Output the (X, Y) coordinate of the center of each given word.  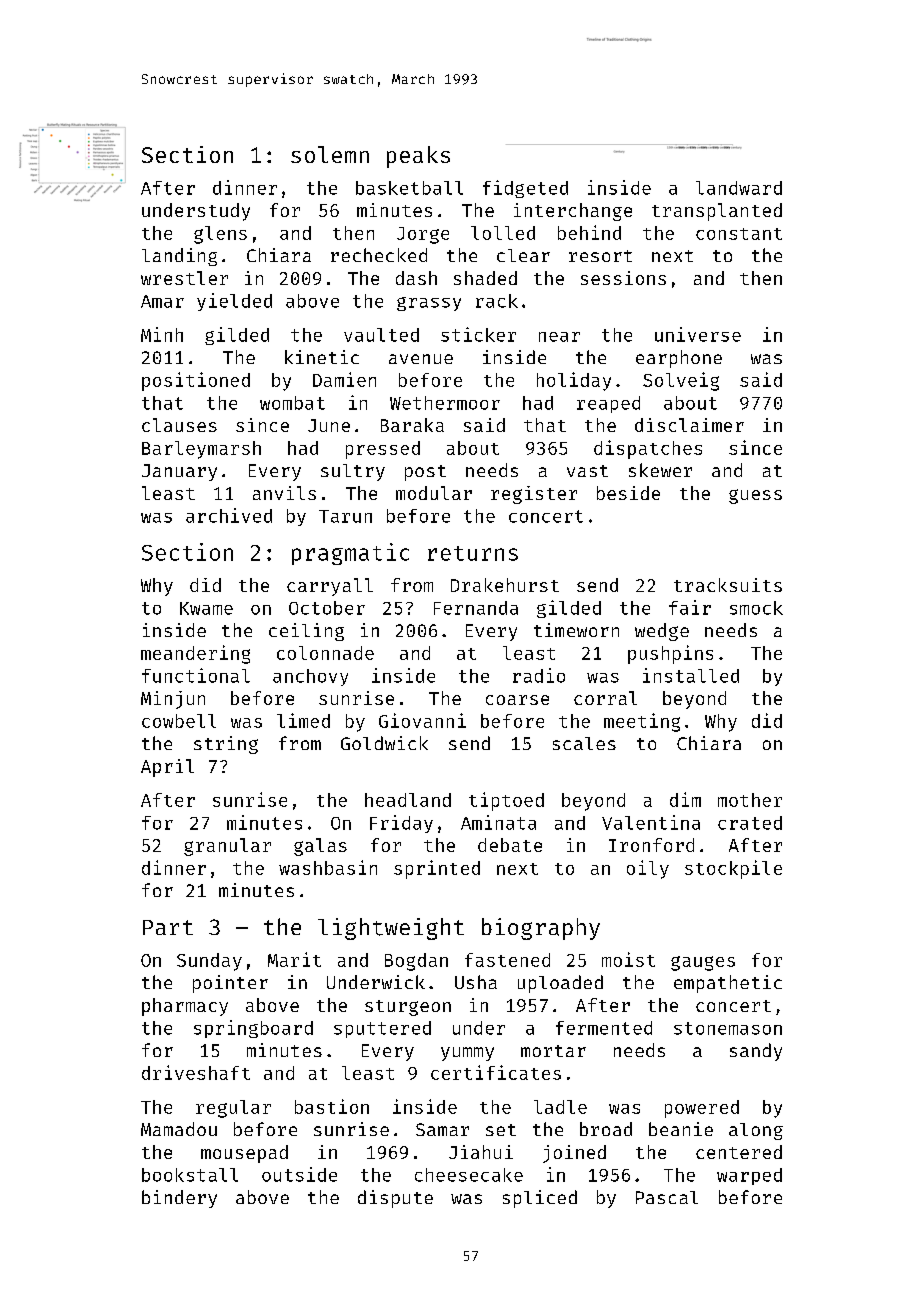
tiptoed (506, 801)
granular (227, 847)
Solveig (681, 381)
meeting (642, 722)
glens (220, 235)
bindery (179, 1199)
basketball (409, 188)
